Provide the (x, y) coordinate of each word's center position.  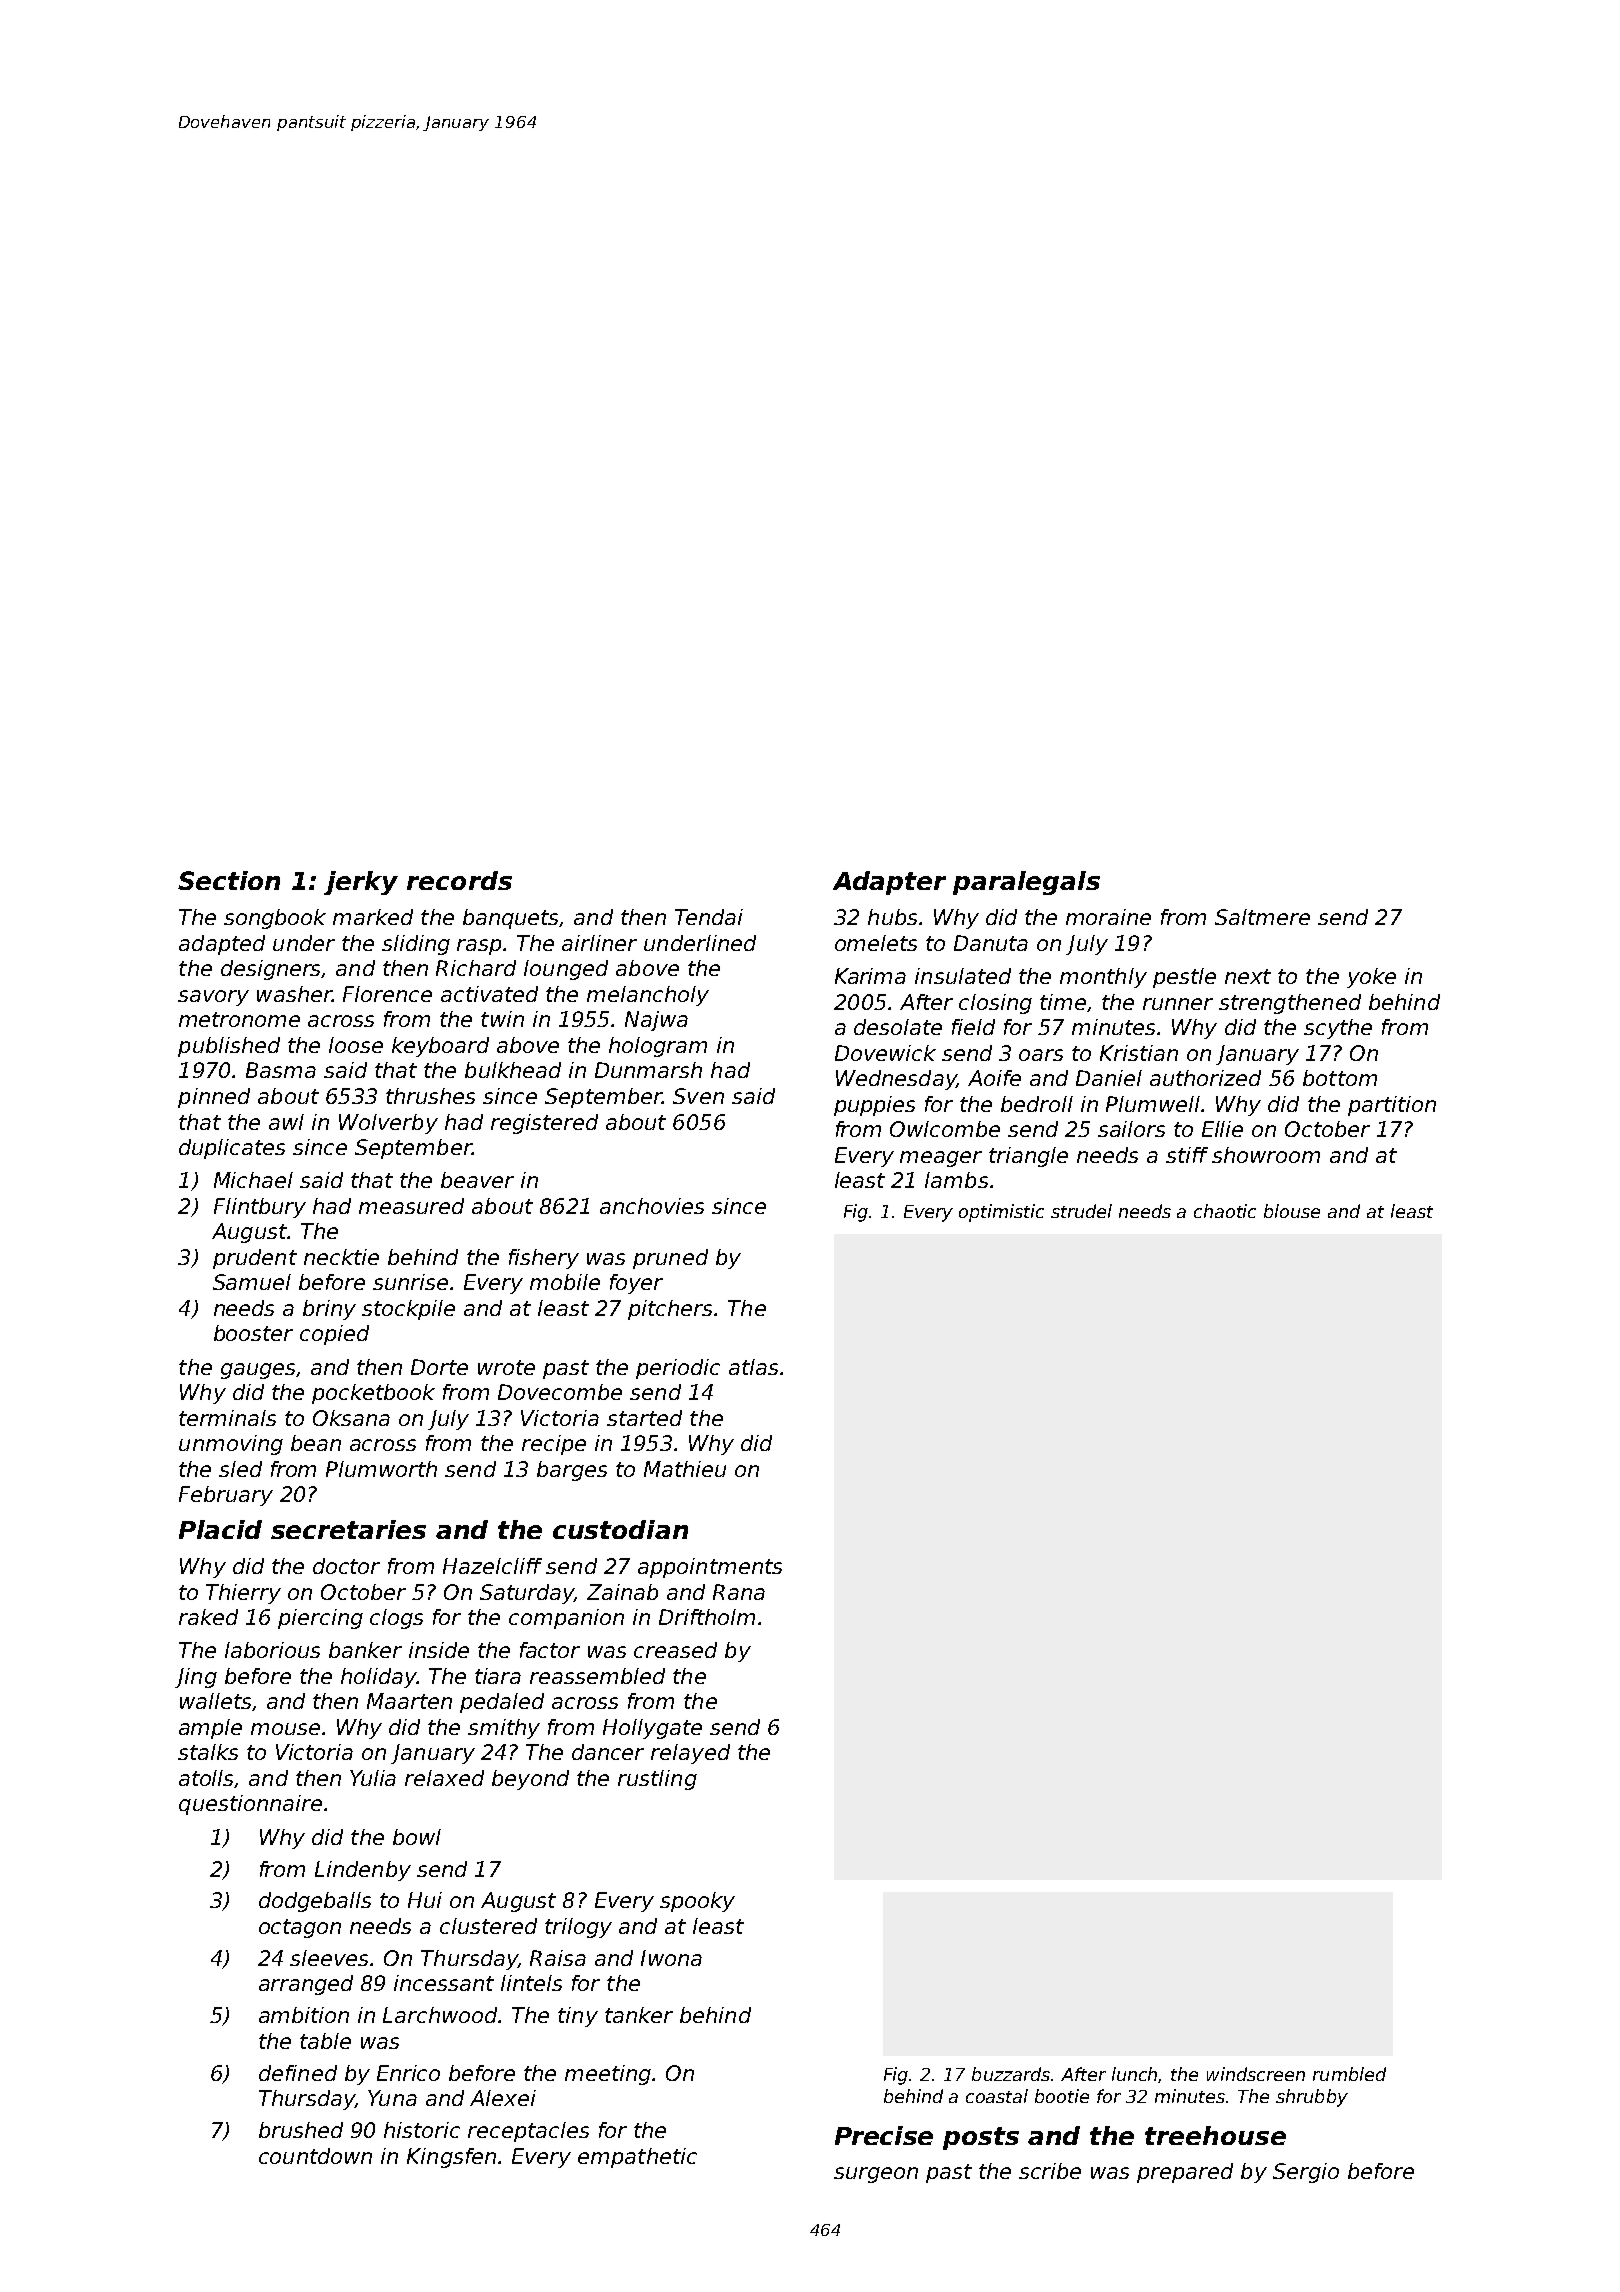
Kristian (1139, 1053)
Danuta (991, 943)
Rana (739, 1592)
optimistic (1001, 1213)
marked (373, 917)
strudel (1081, 1211)
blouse (1292, 1211)
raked (208, 1617)
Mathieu (685, 1469)
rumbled (1349, 2074)
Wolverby (388, 1124)
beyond (530, 1780)
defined (298, 2073)
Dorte (439, 1367)
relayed (690, 1754)
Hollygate (652, 1729)
